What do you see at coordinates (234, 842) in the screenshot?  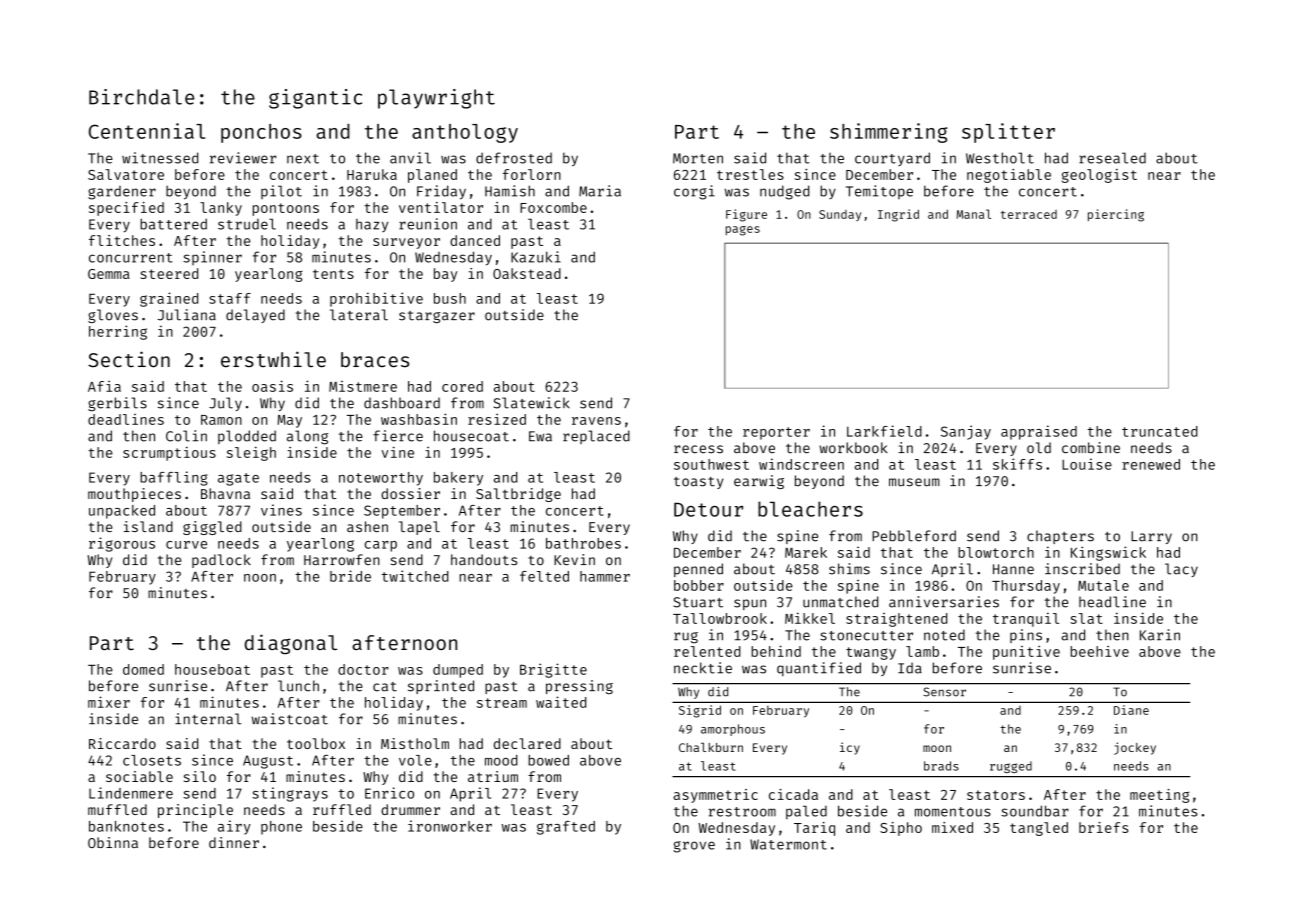 I see `dinner` at bounding box center [234, 842].
